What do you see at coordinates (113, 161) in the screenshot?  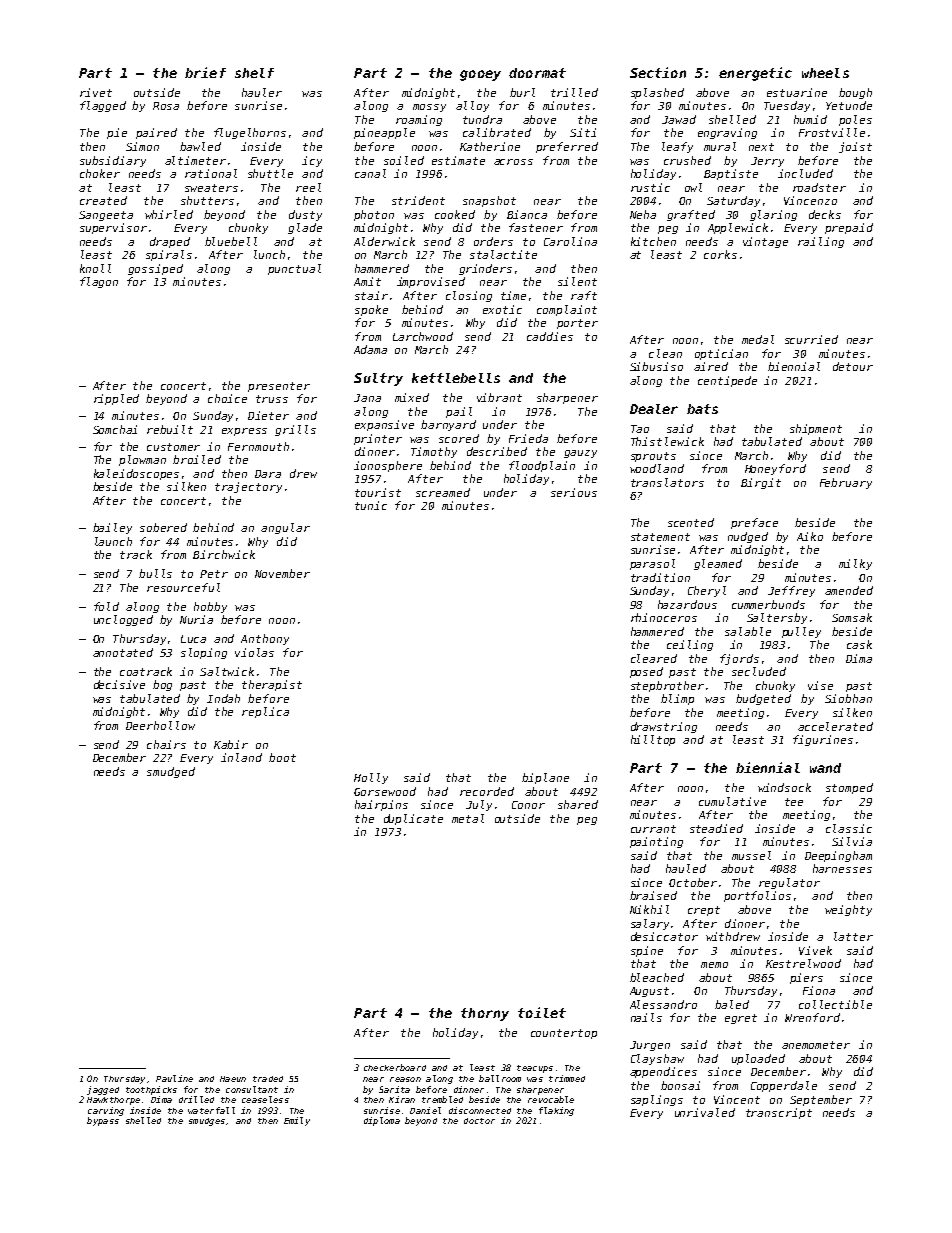 I see `subsidiary` at bounding box center [113, 161].
